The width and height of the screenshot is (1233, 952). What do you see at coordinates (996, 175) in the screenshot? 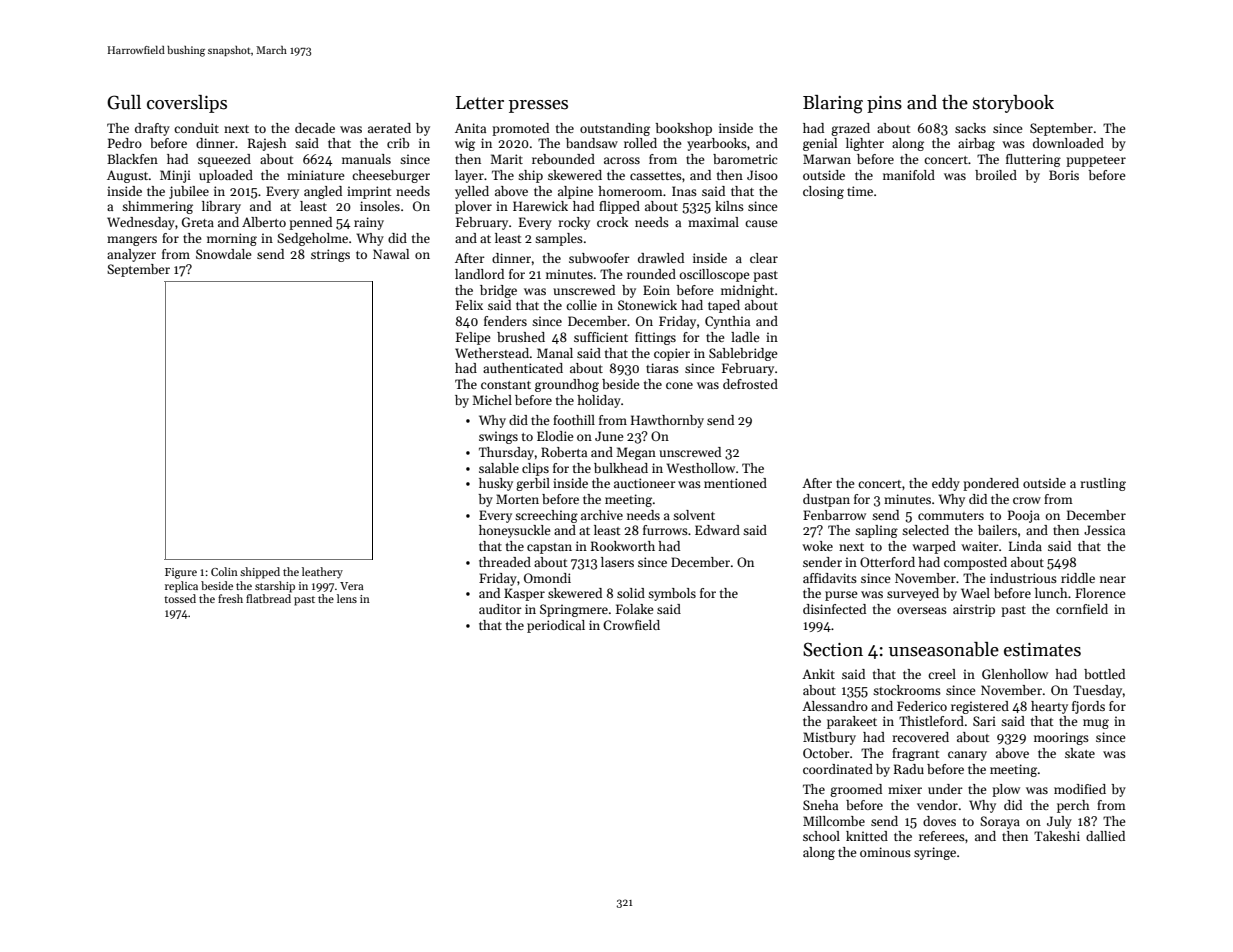
I see `broiled` at bounding box center [996, 175].
